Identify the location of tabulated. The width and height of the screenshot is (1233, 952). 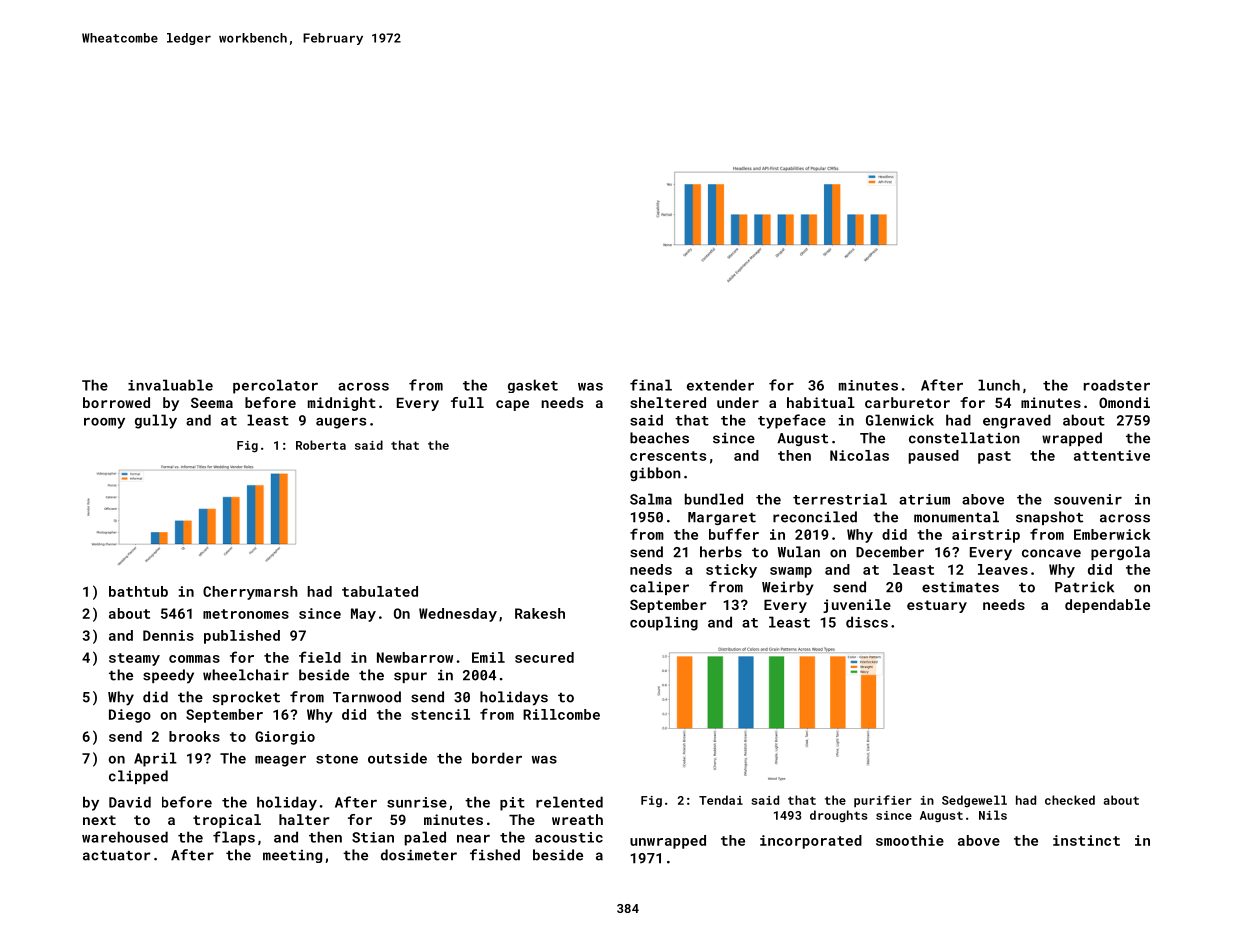
(380, 591).
